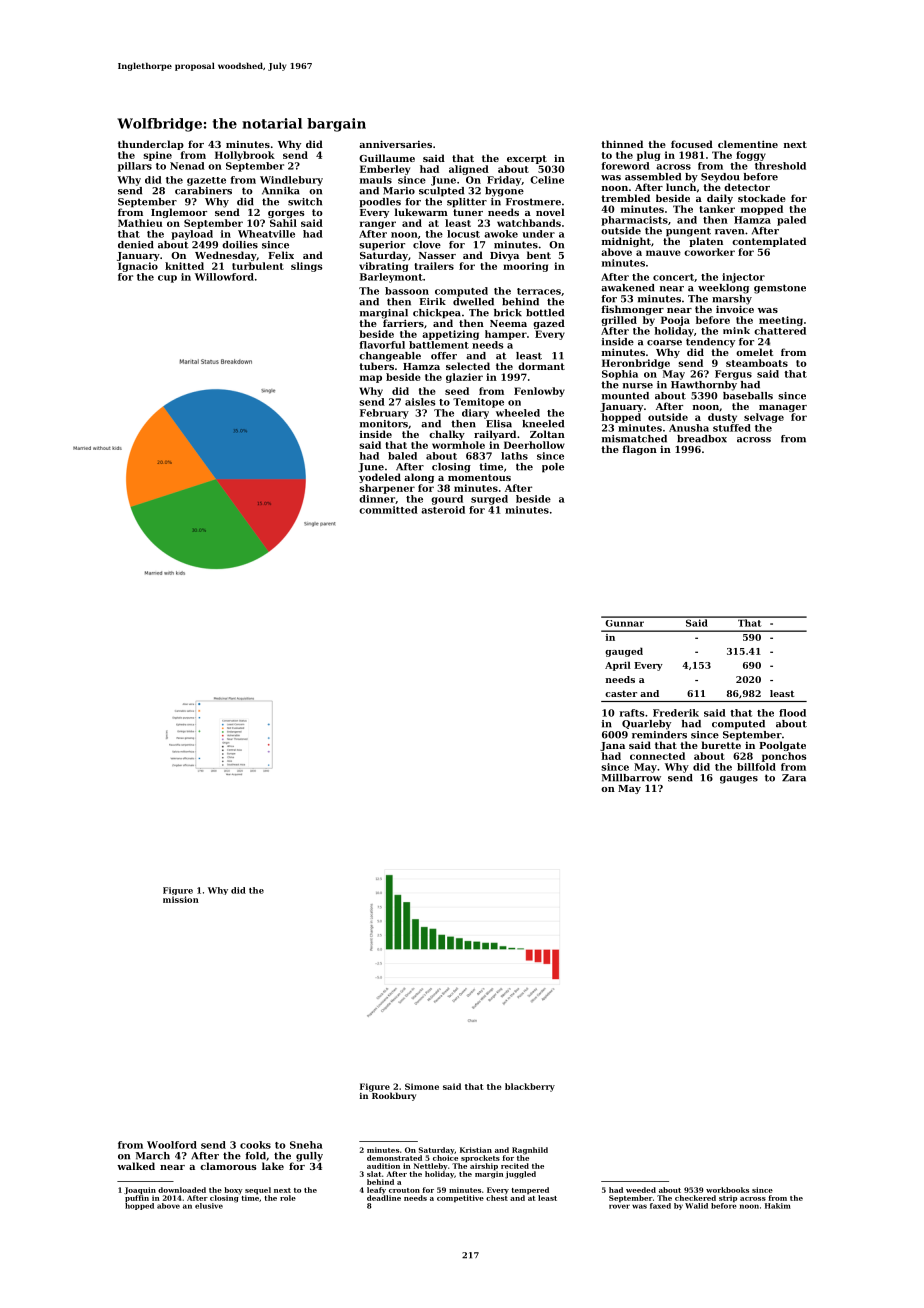 This screenshot has width=924, height=1308. What do you see at coordinates (394, 1096) in the screenshot?
I see `Rookbury` at bounding box center [394, 1096].
